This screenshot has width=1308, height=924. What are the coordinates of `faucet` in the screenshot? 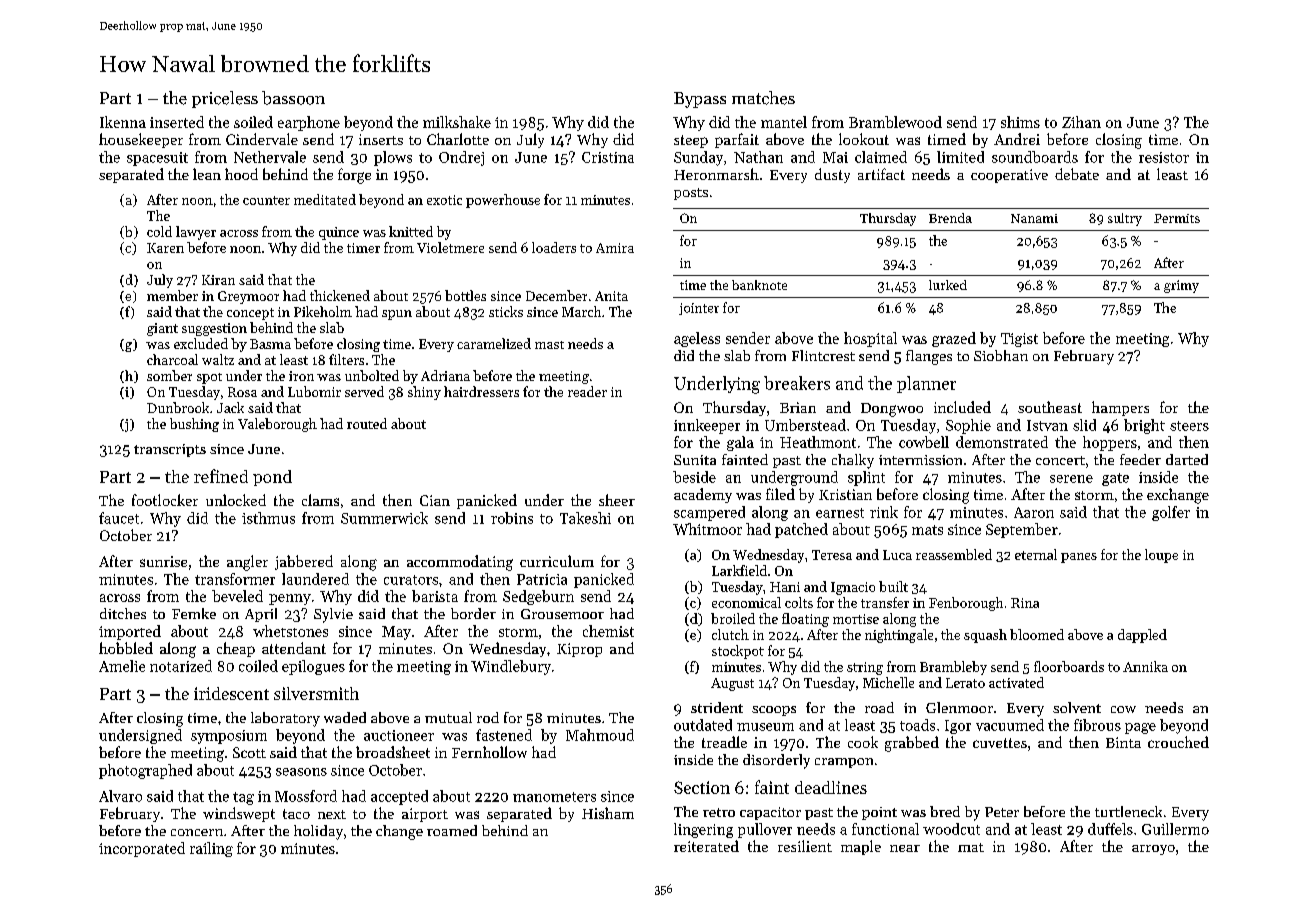 It's located at (119, 518).
